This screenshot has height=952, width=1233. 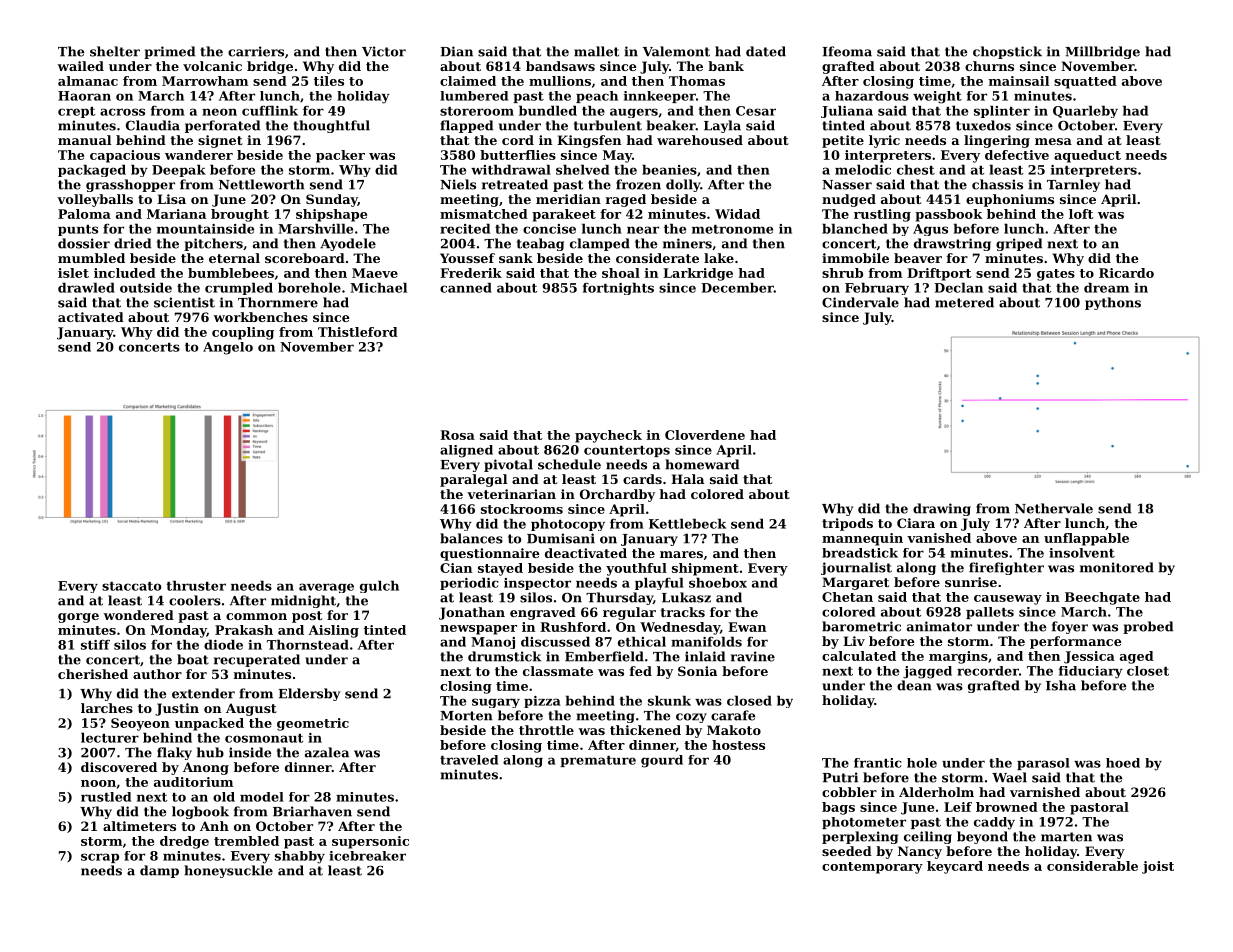 What do you see at coordinates (196, 585) in the screenshot?
I see `thruster` at bounding box center [196, 585].
